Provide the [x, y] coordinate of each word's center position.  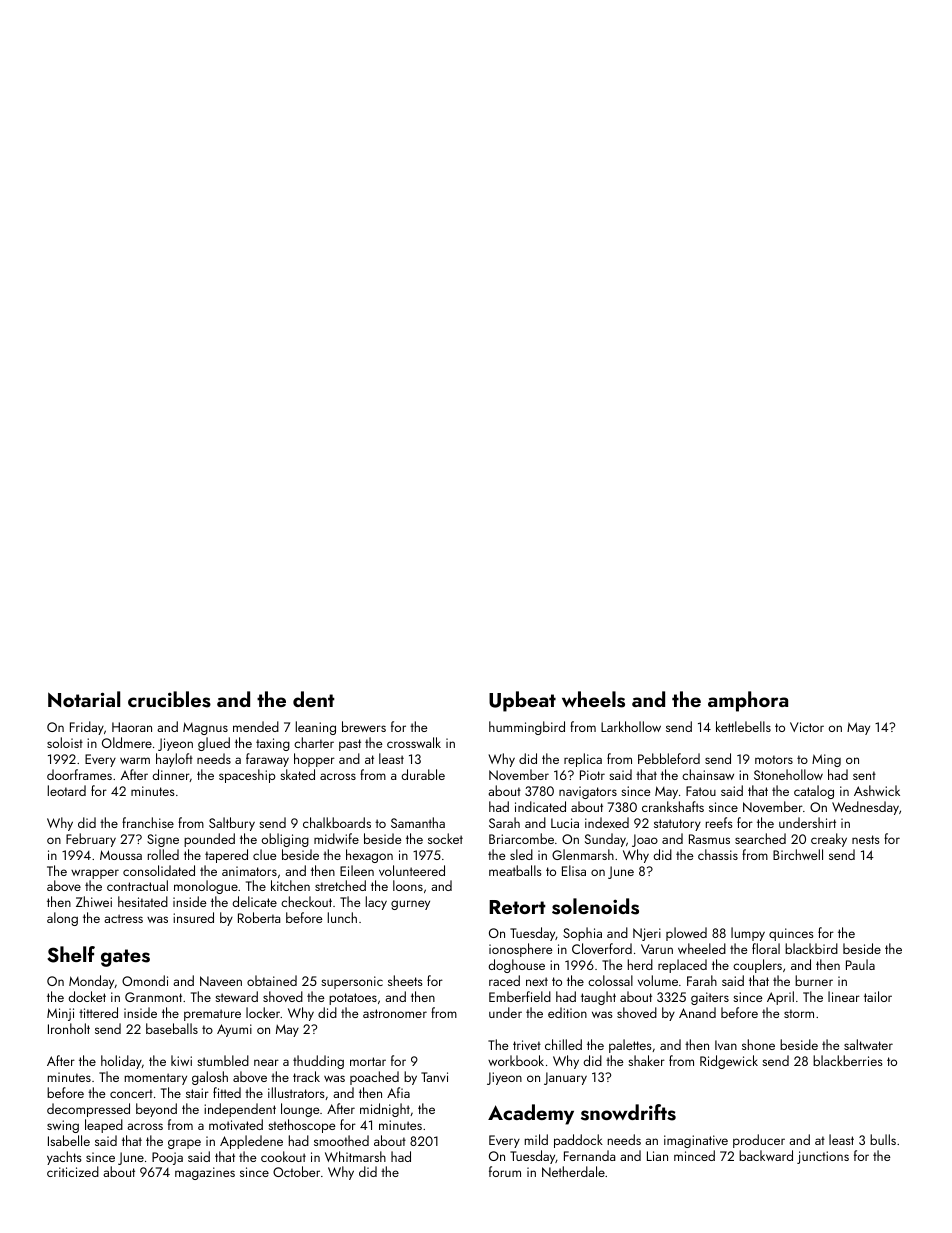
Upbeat [522, 701]
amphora [748, 701]
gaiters [710, 998]
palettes [630, 1046]
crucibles [169, 699]
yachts [64, 1158]
